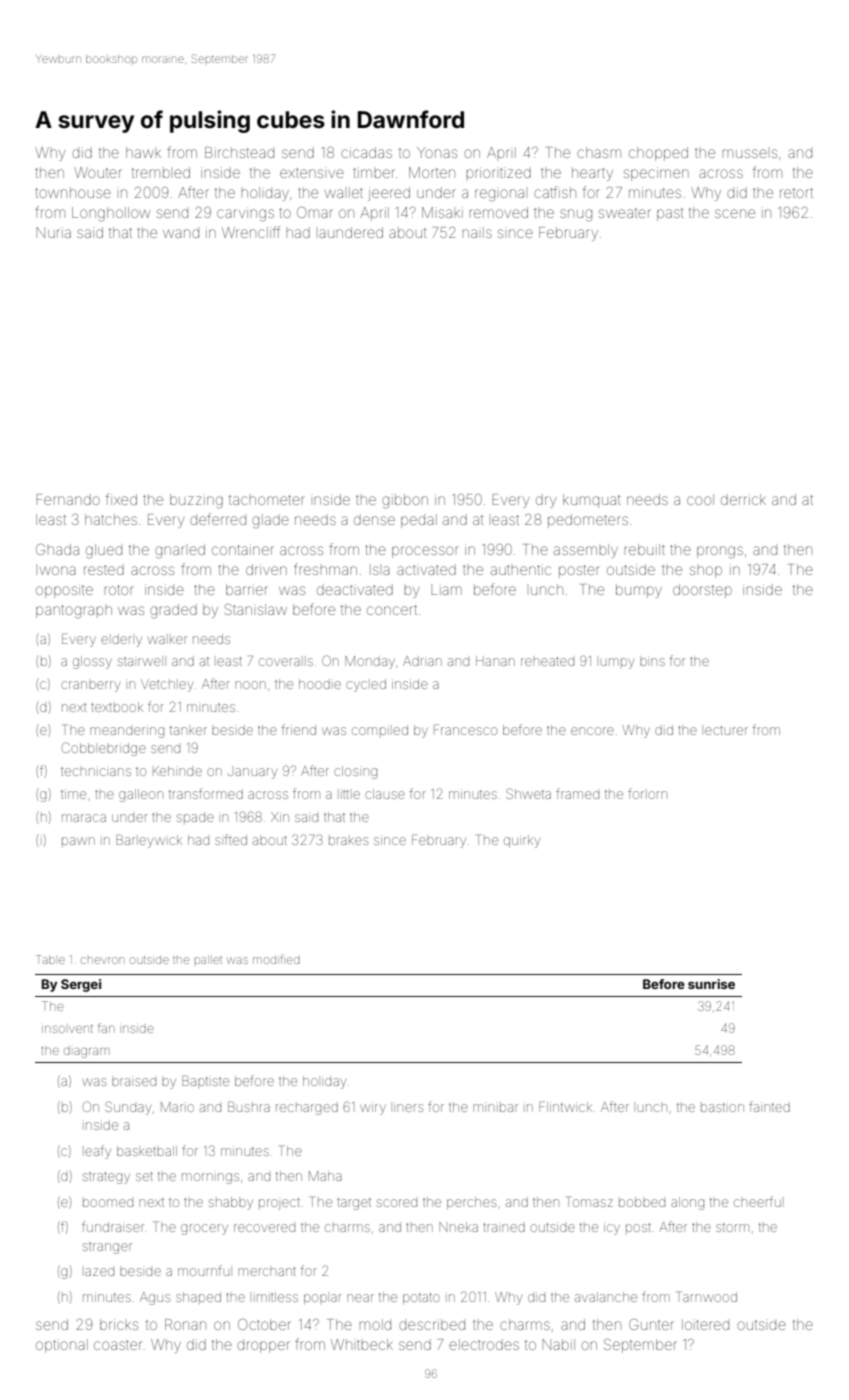 The image size is (849, 1400). I want to click on poplar, so click(323, 1299).
